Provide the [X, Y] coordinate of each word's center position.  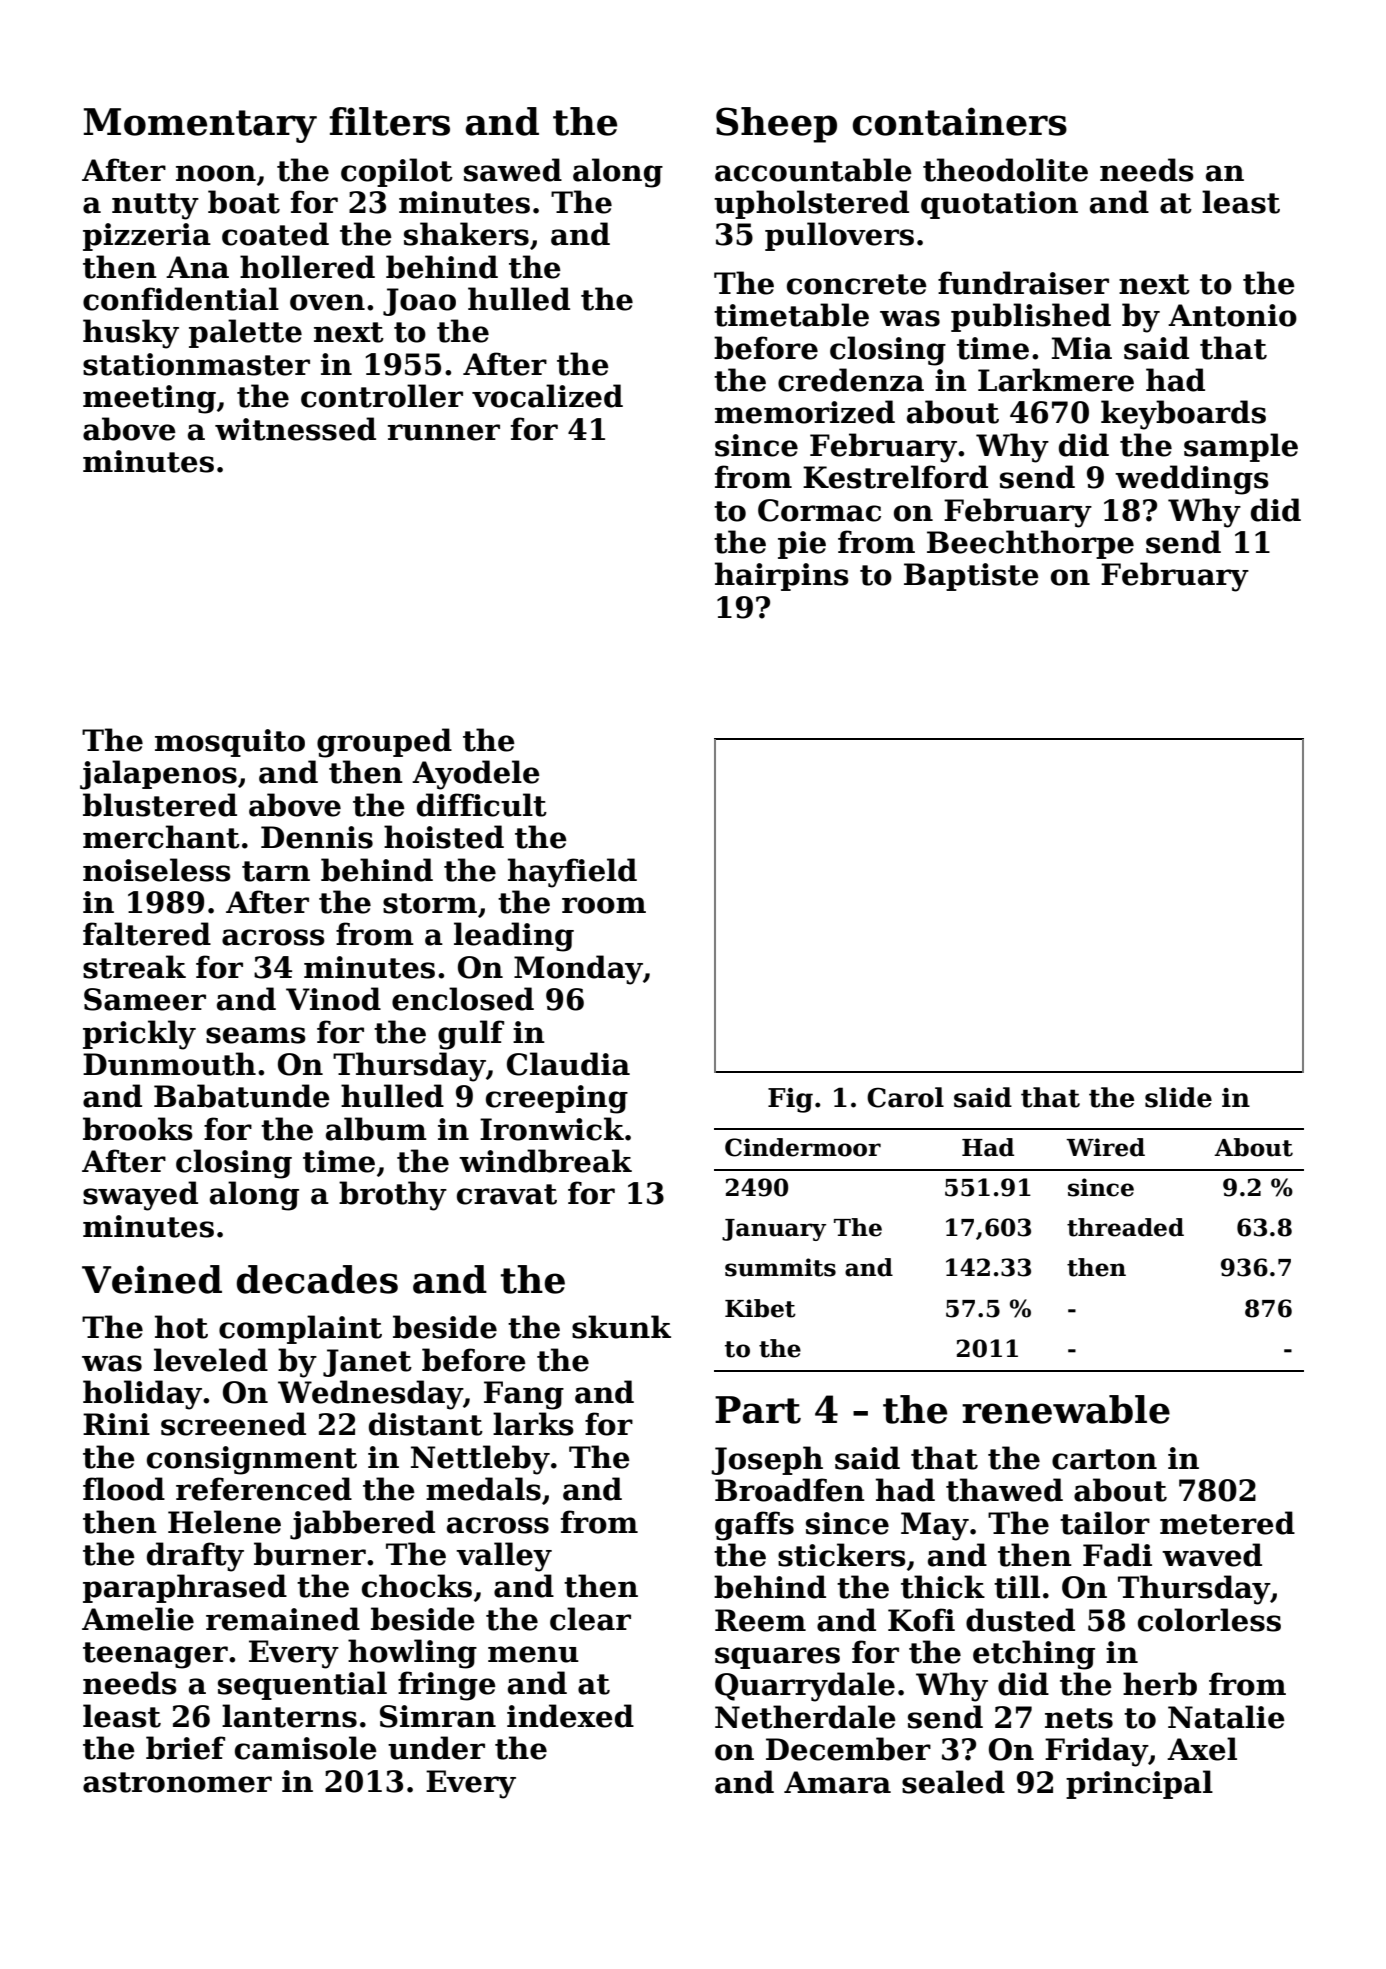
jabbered [362, 1525]
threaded [1125, 1227]
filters [389, 121]
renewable [1066, 1409]
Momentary [200, 125]
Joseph [767, 1460]
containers [960, 121]
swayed [140, 1196]
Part [758, 1410]
